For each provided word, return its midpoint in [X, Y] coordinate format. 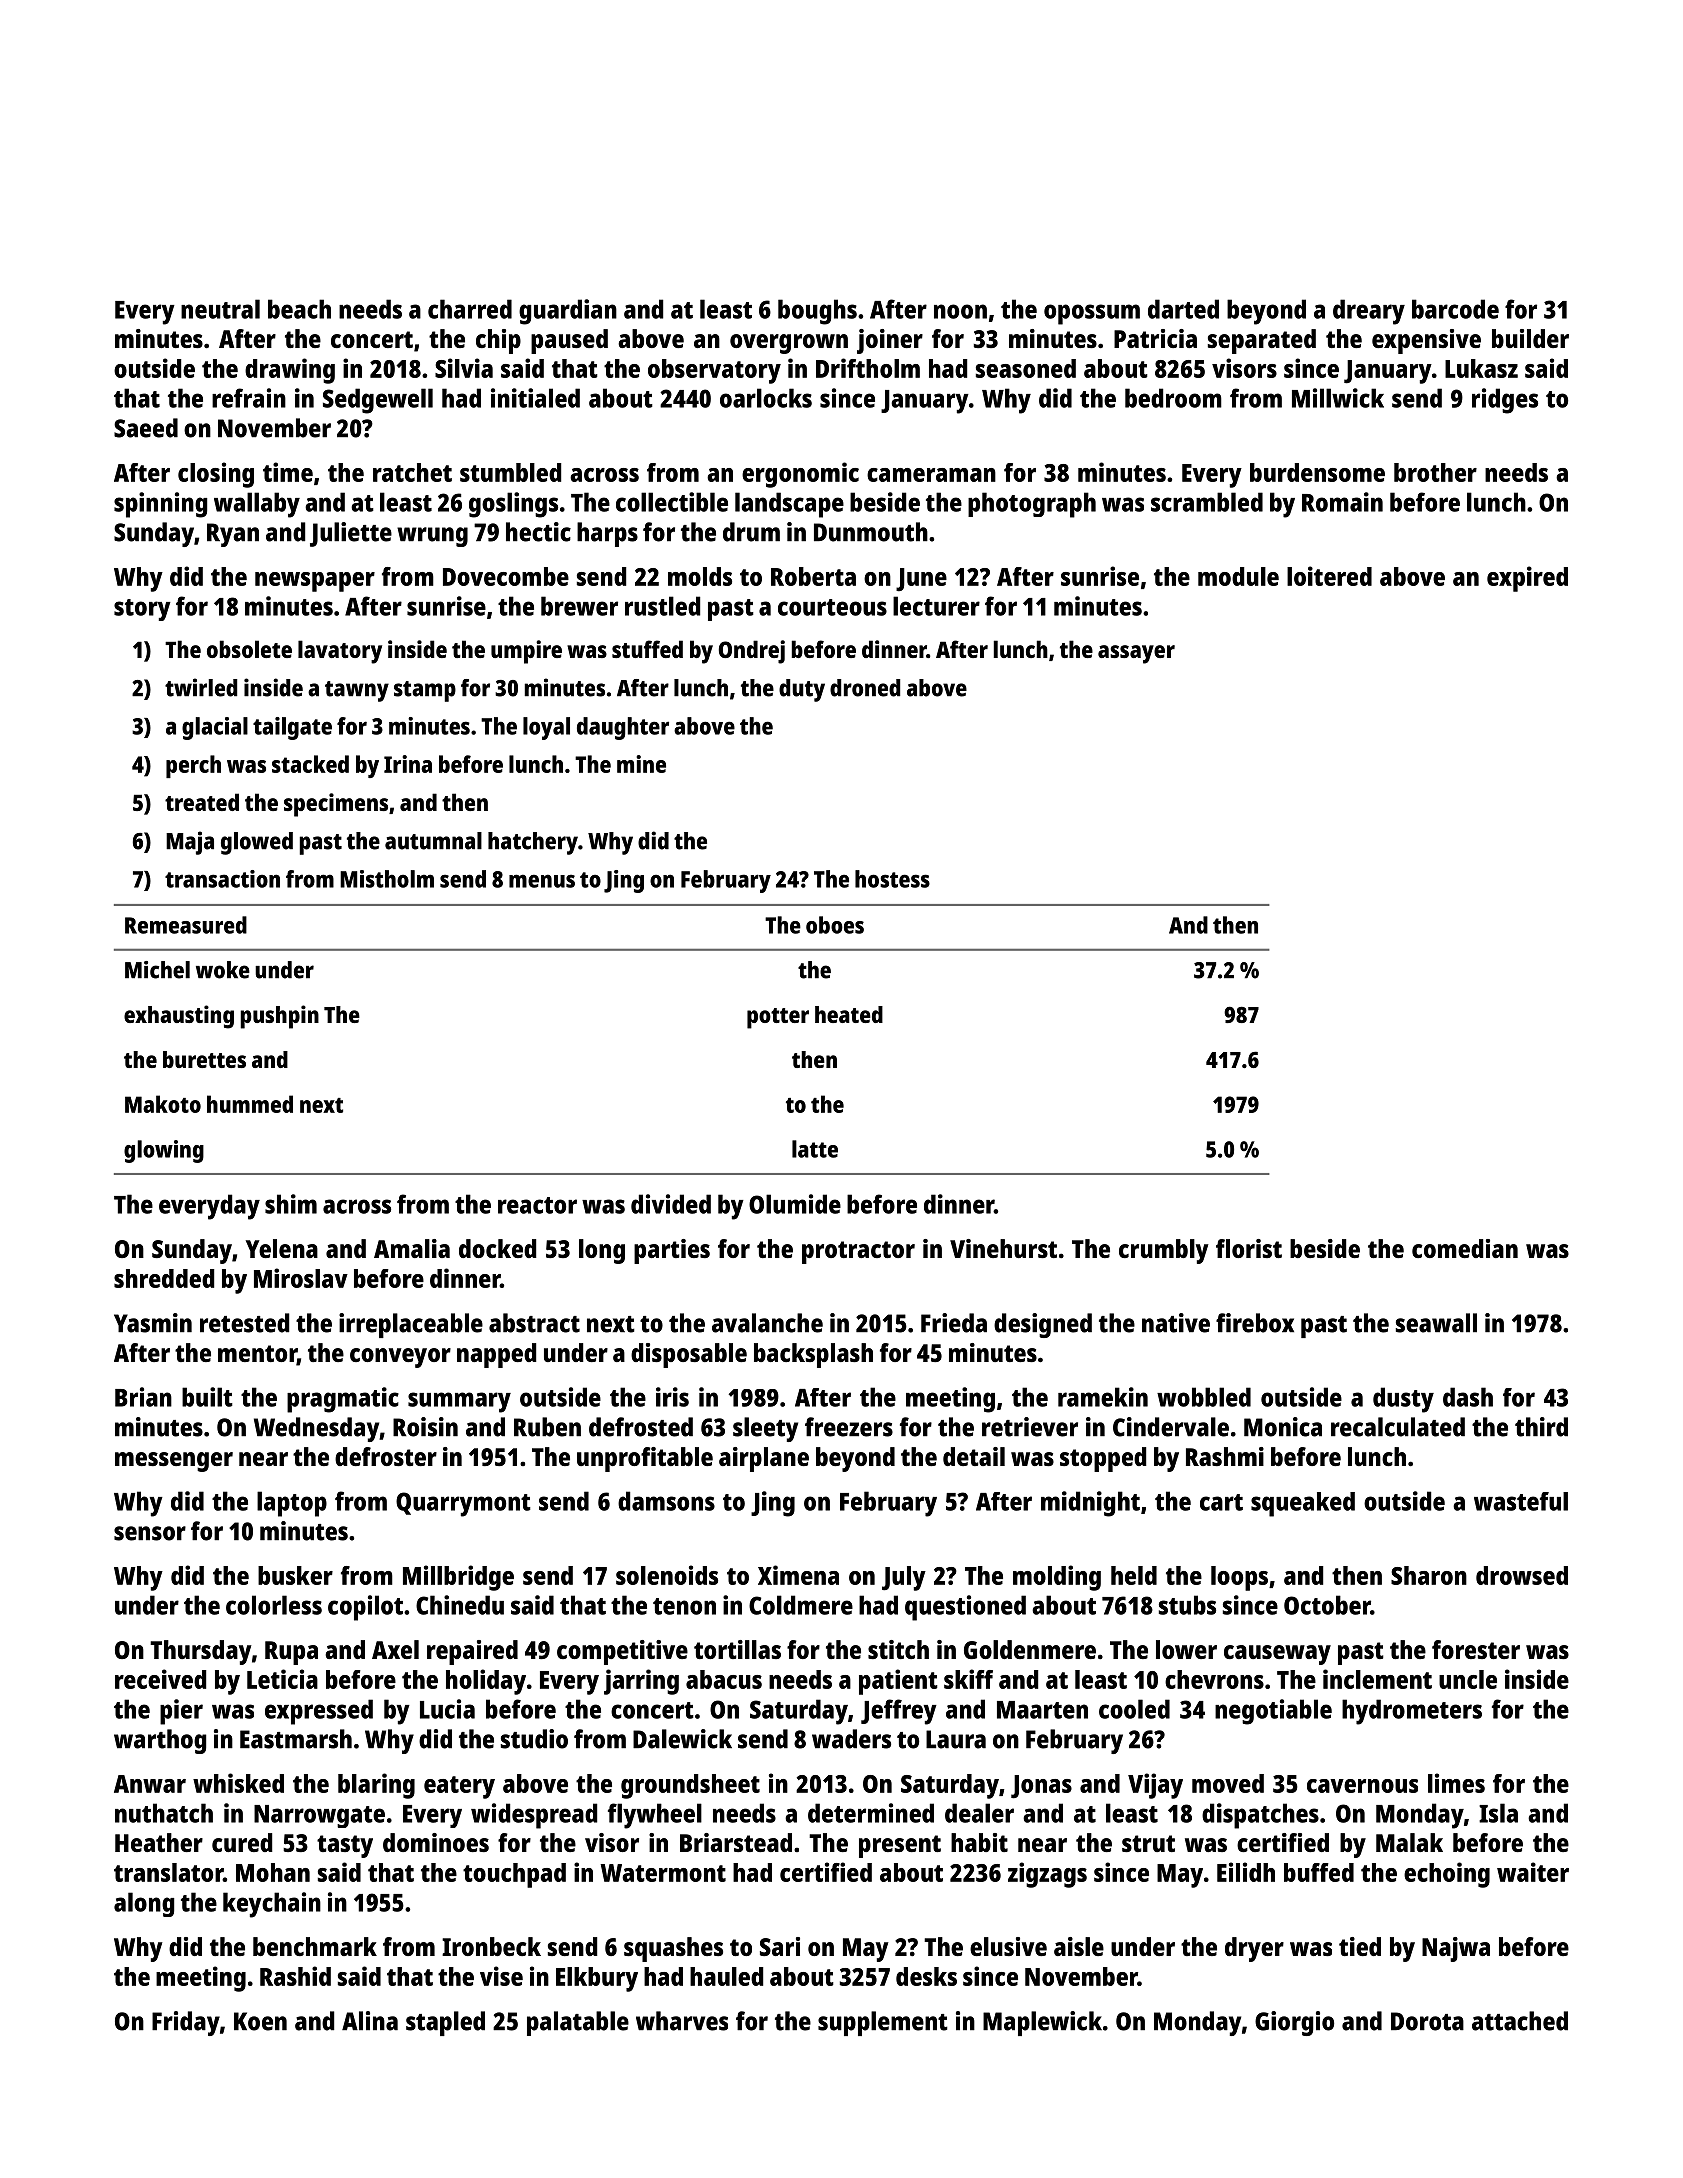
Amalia [412, 1248]
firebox [1255, 1323]
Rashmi [1225, 1456]
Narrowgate [319, 1816]
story [142, 610]
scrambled [1207, 502]
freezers [849, 1427]
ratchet [412, 472]
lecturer [936, 606]
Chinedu [460, 1605]
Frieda [954, 1323]
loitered [1329, 576]
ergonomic [800, 475]
